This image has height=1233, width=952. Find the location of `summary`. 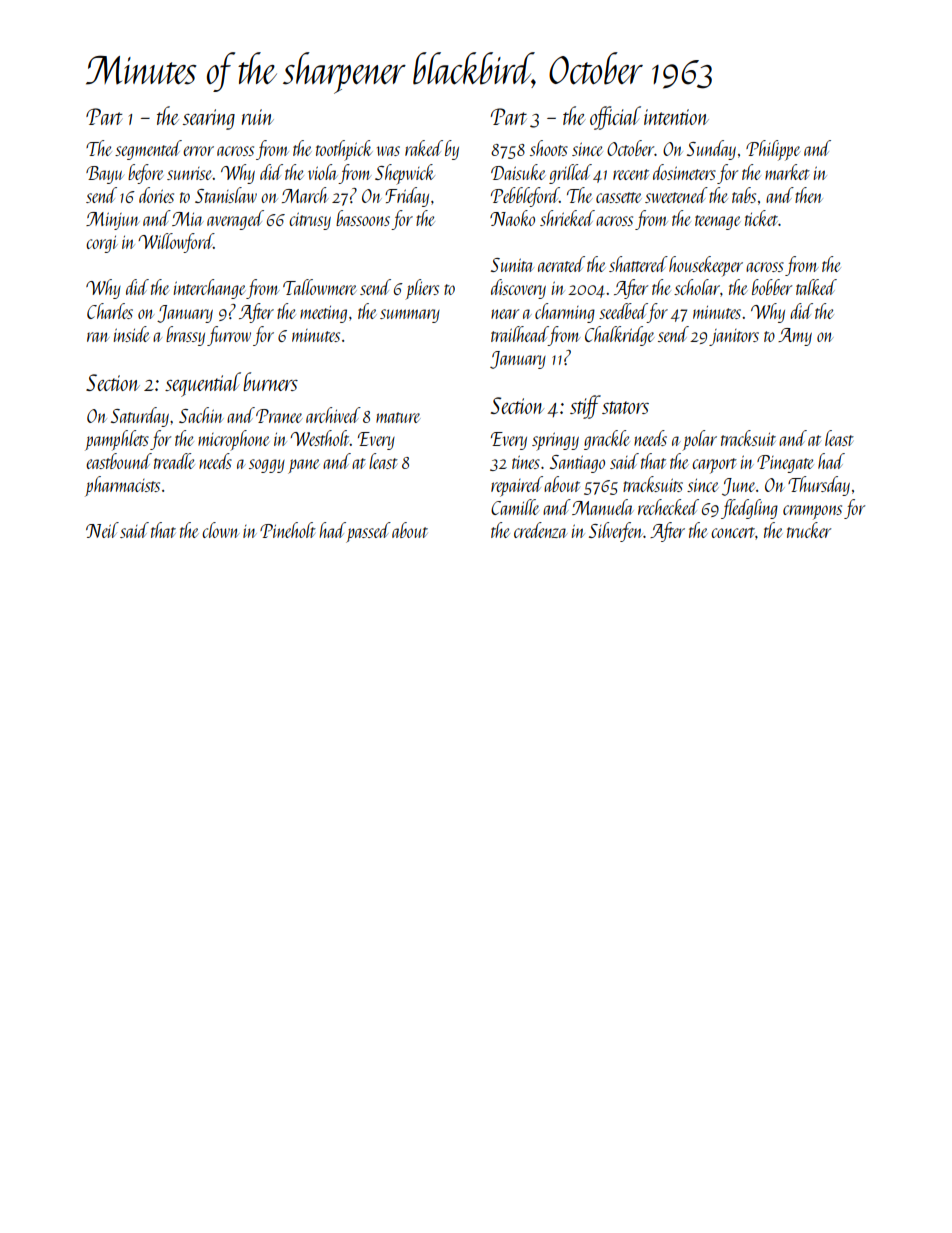

summary is located at coordinates (410, 316).
